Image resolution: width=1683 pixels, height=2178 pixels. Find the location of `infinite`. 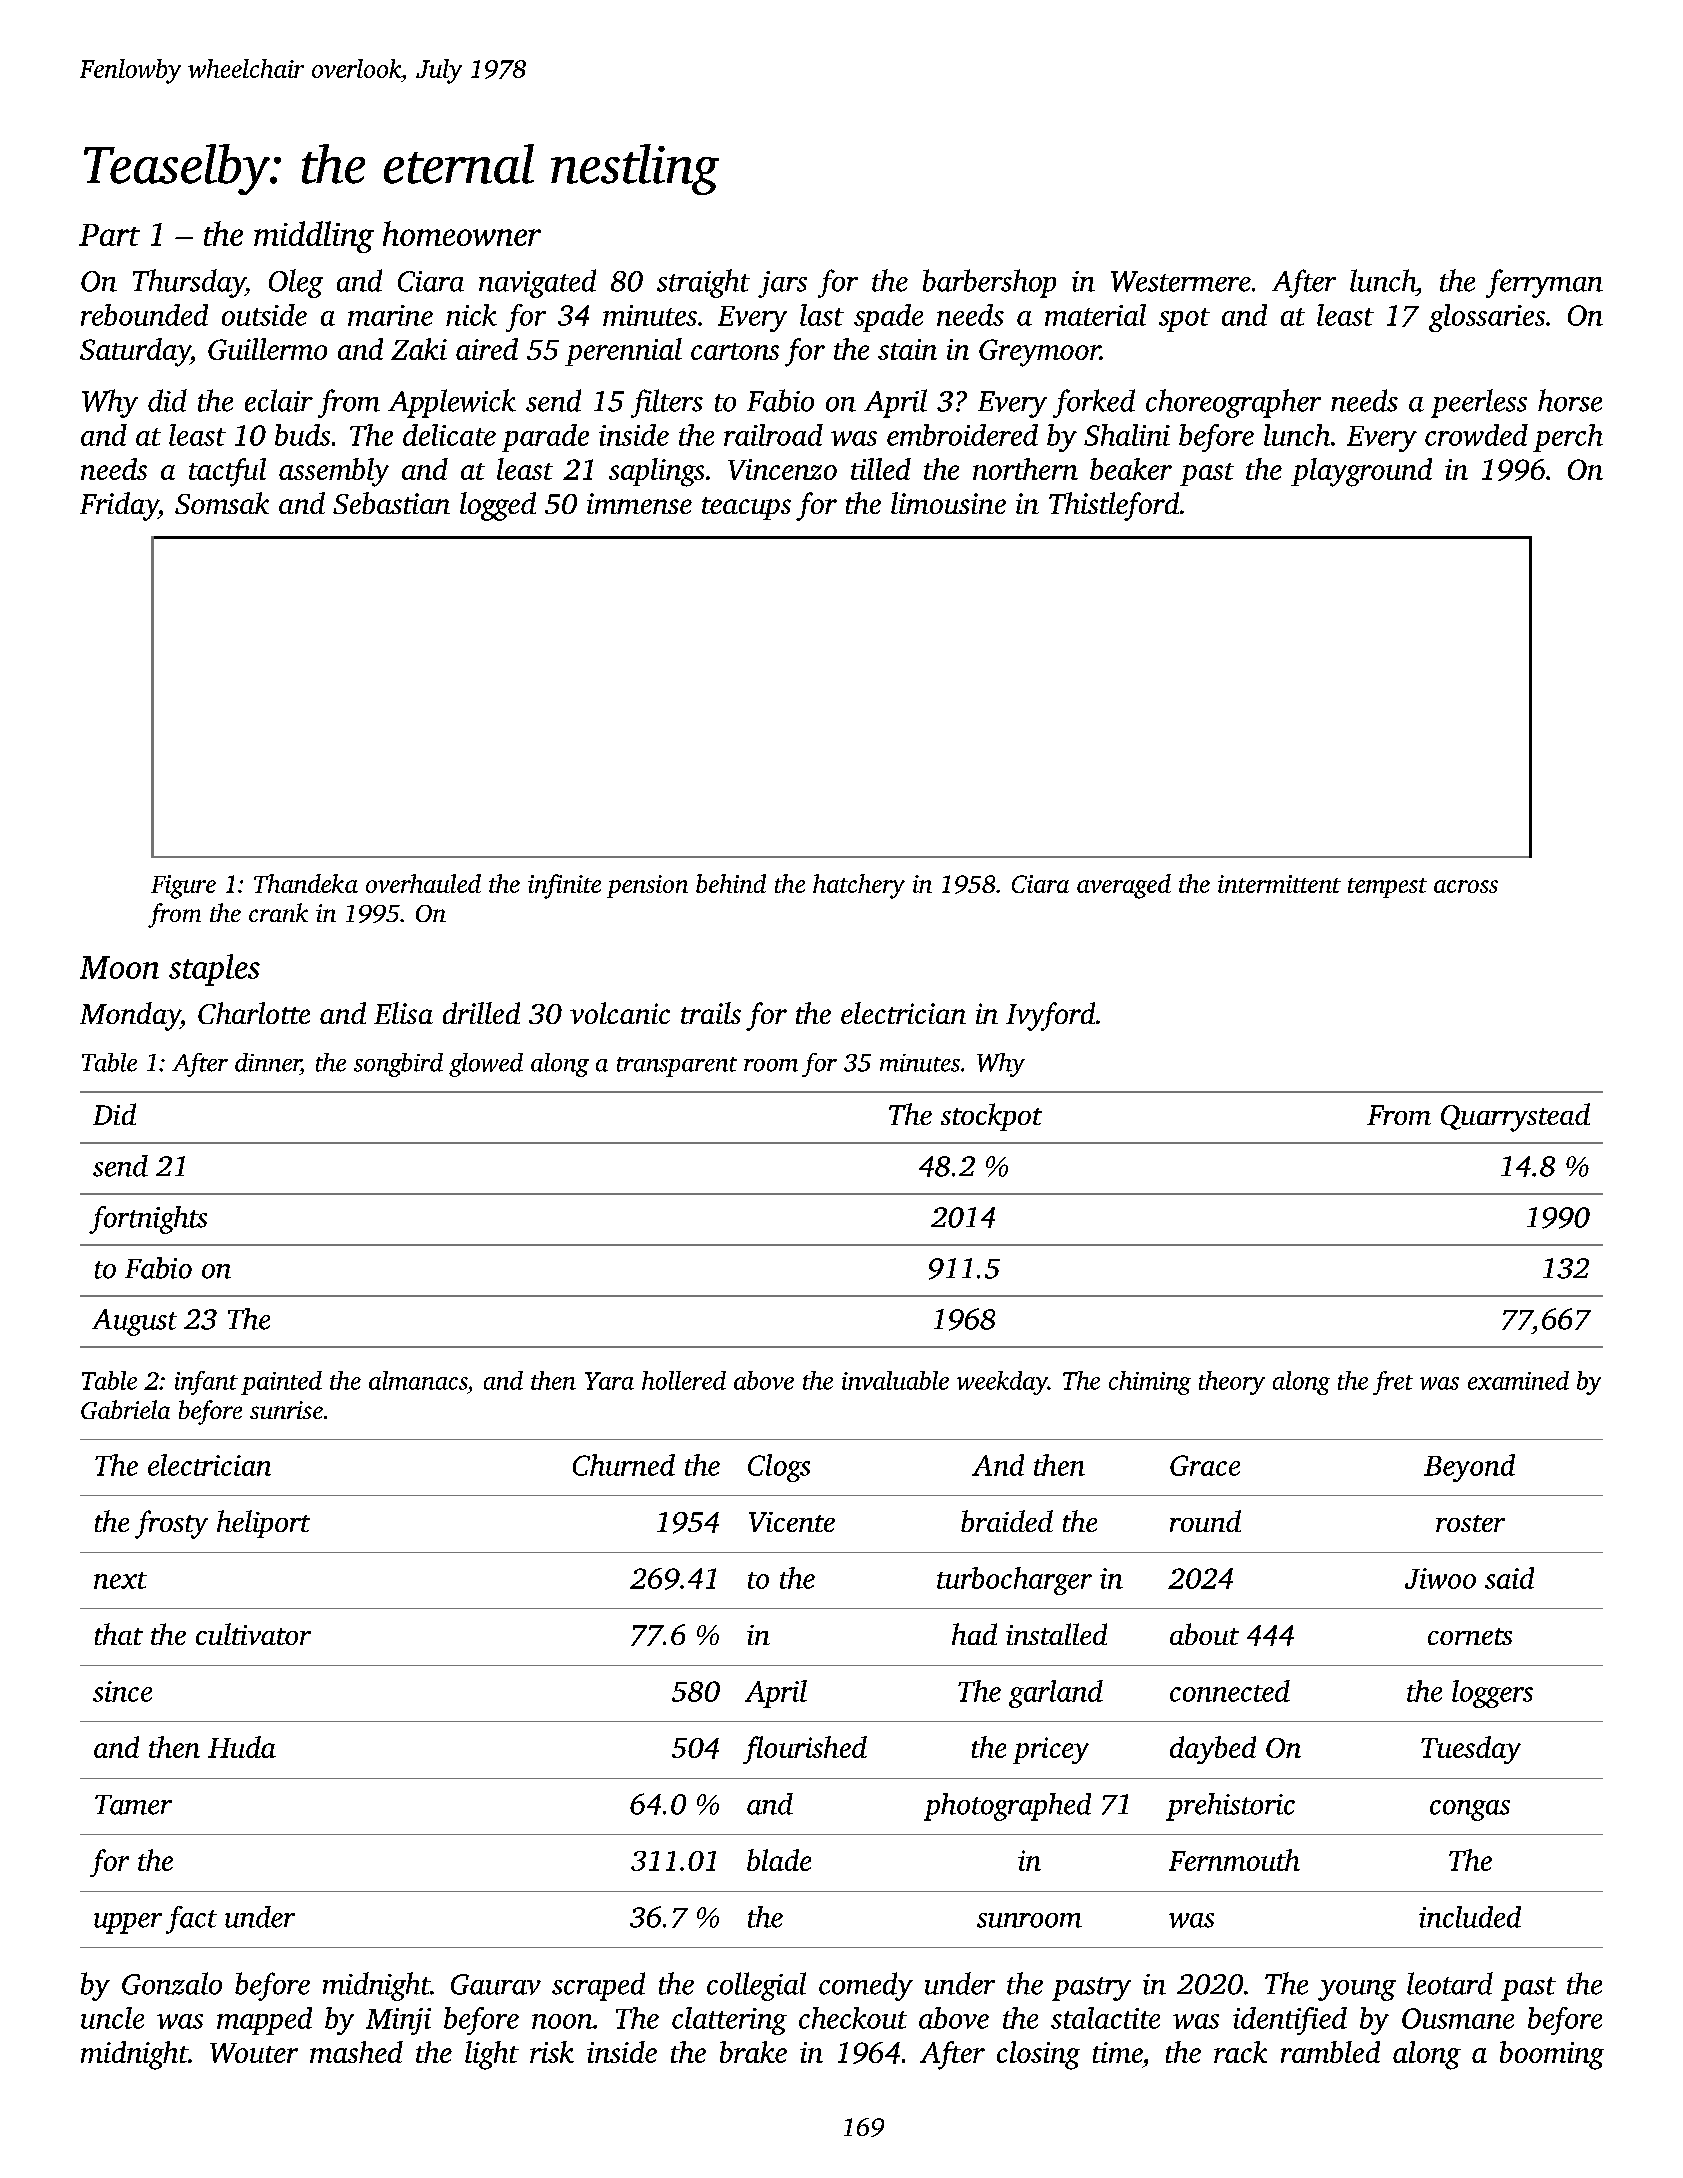

infinite is located at coordinates (564, 886).
